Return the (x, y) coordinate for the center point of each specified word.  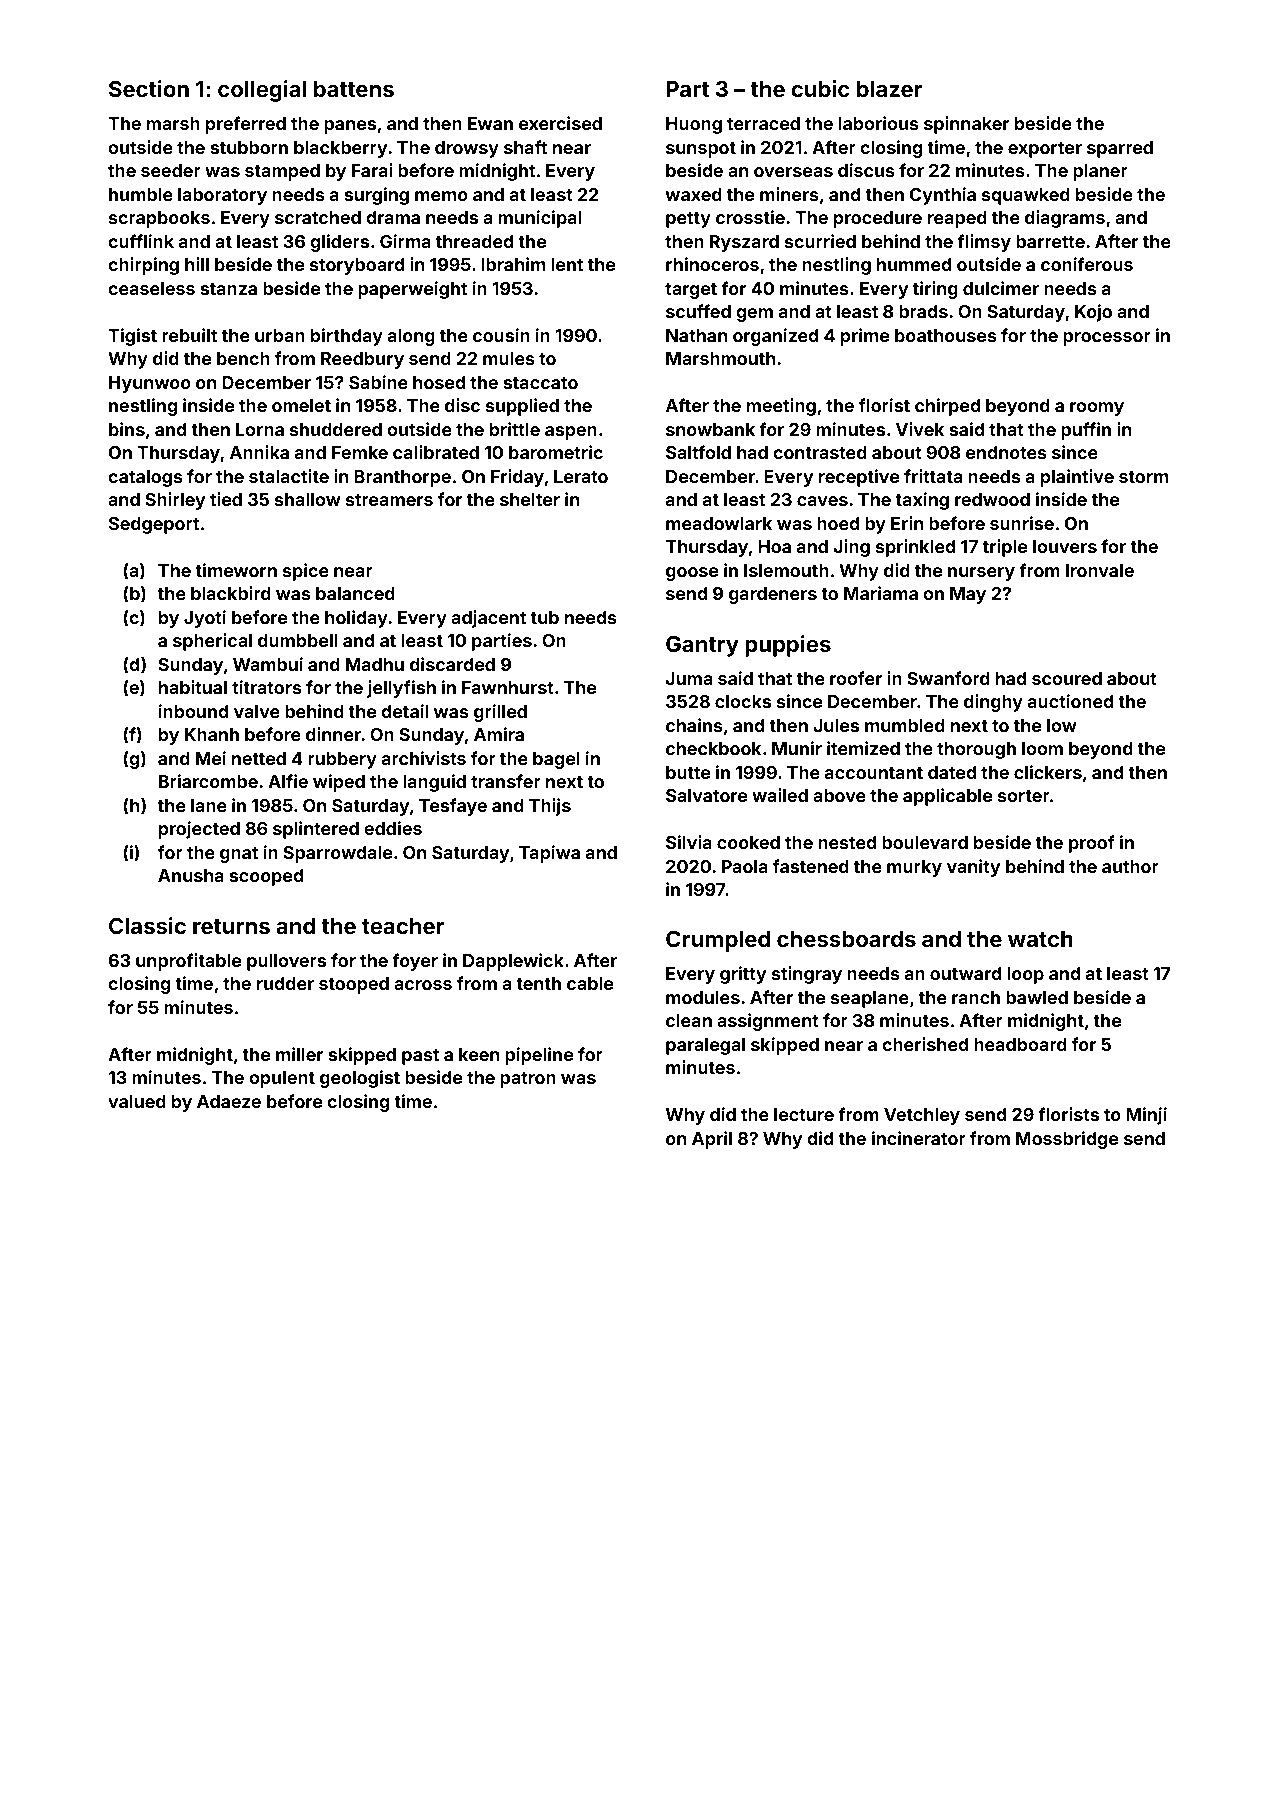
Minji (1146, 1116)
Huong (694, 125)
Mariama (881, 593)
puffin (1086, 431)
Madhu (375, 664)
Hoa (774, 546)
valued (137, 1101)
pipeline (539, 1056)
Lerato (581, 476)
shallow (308, 499)
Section (149, 88)
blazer (889, 89)
